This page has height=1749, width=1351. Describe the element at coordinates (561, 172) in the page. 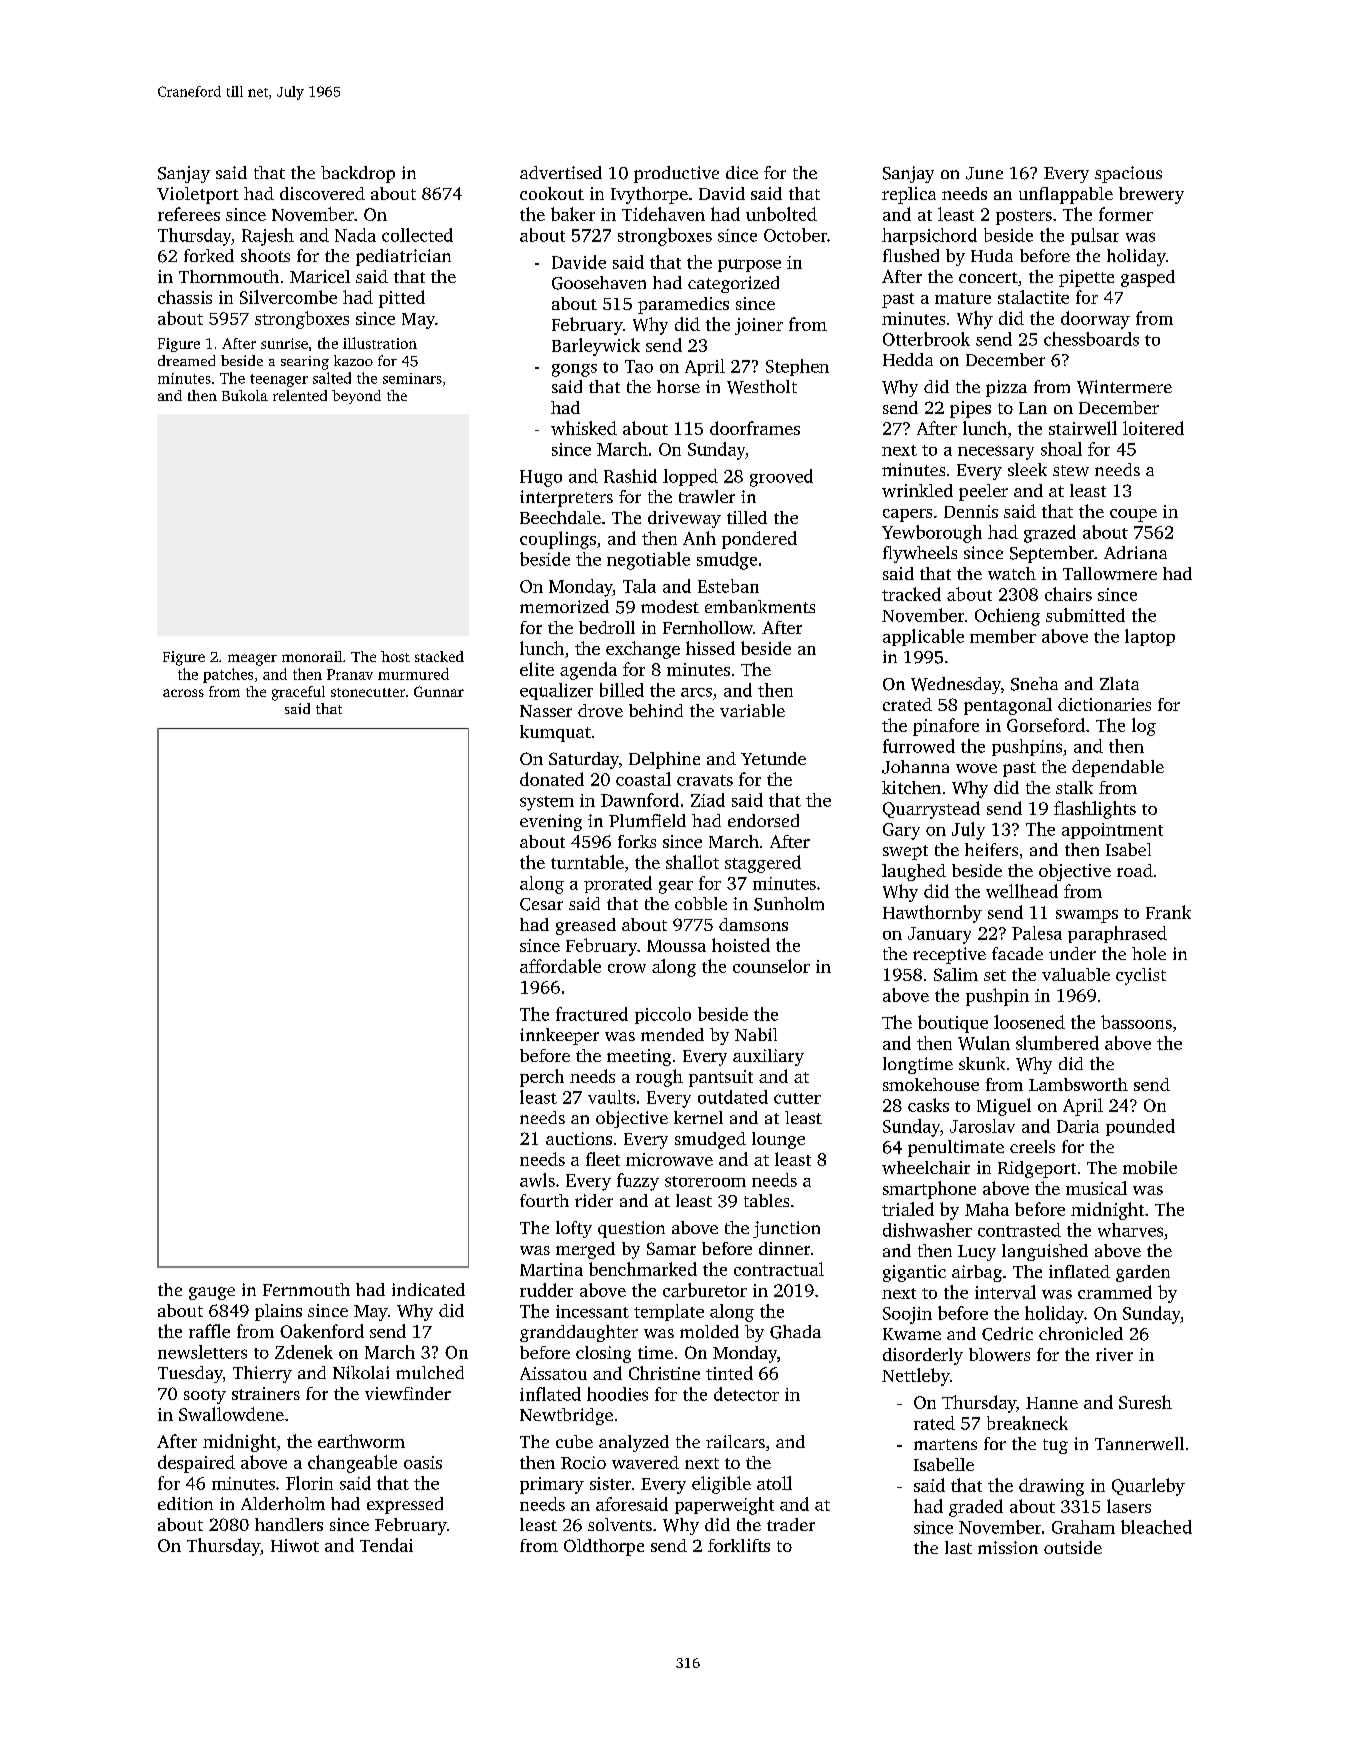

I see `advertised` at that location.
